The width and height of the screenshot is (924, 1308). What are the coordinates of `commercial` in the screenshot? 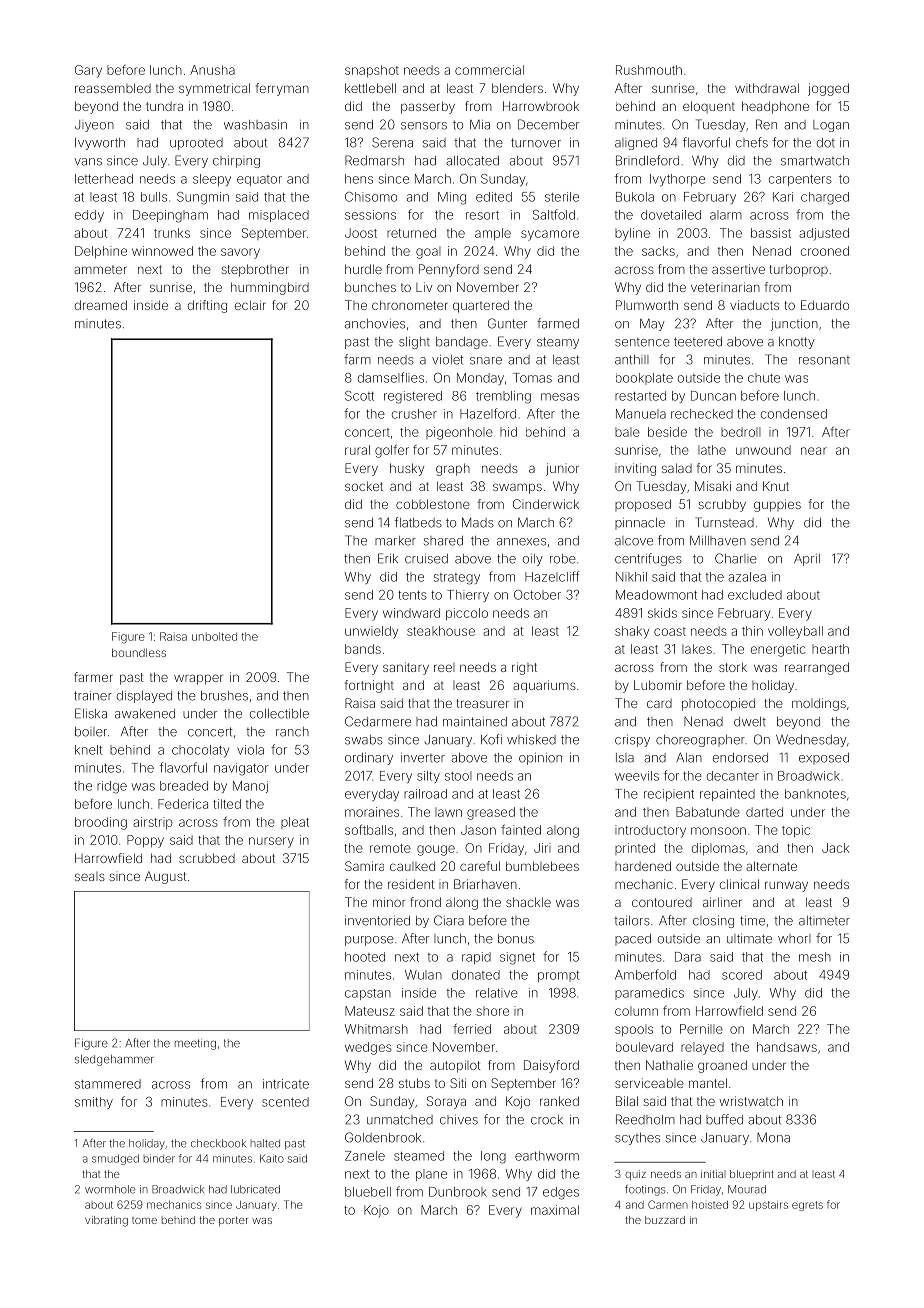 It's located at (489, 70).
